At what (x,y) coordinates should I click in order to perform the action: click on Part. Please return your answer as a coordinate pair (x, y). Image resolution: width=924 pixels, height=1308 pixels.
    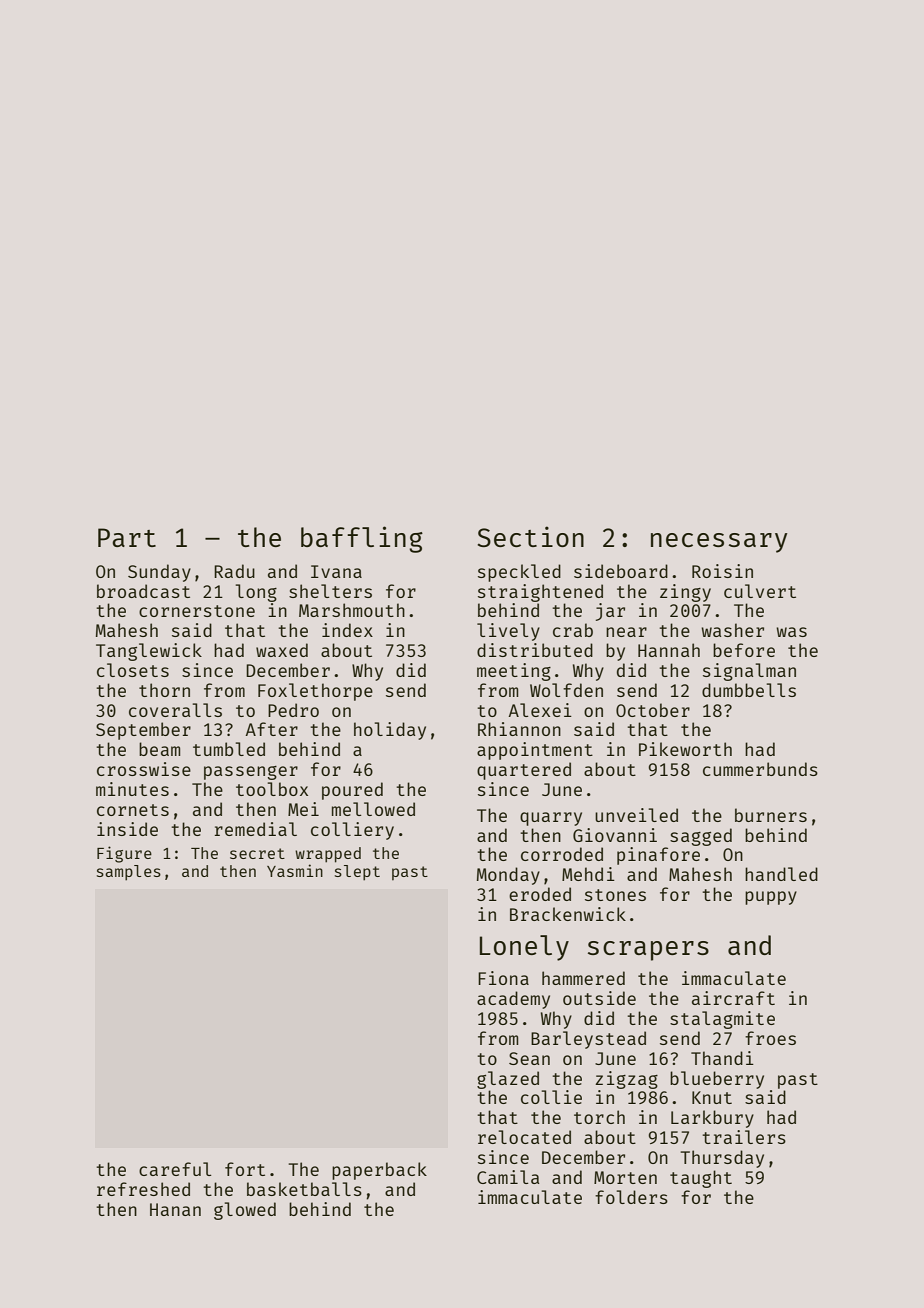
    Looking at the image, I should click on (127, 537).
